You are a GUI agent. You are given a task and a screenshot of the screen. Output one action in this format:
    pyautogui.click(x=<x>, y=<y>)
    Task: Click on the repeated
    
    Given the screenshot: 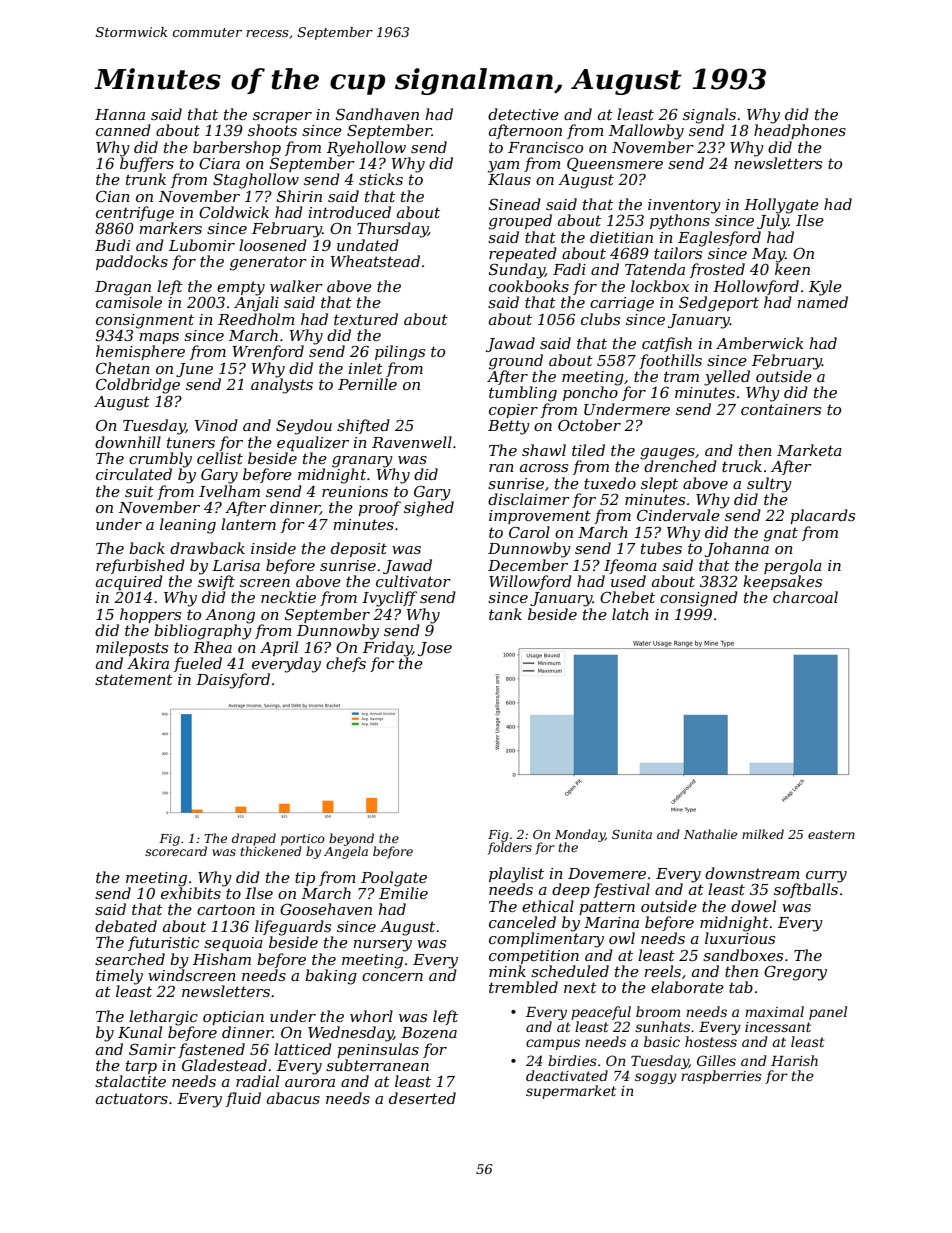 What is the action you would take?
    pyautogui.click(x=523, y=254)
